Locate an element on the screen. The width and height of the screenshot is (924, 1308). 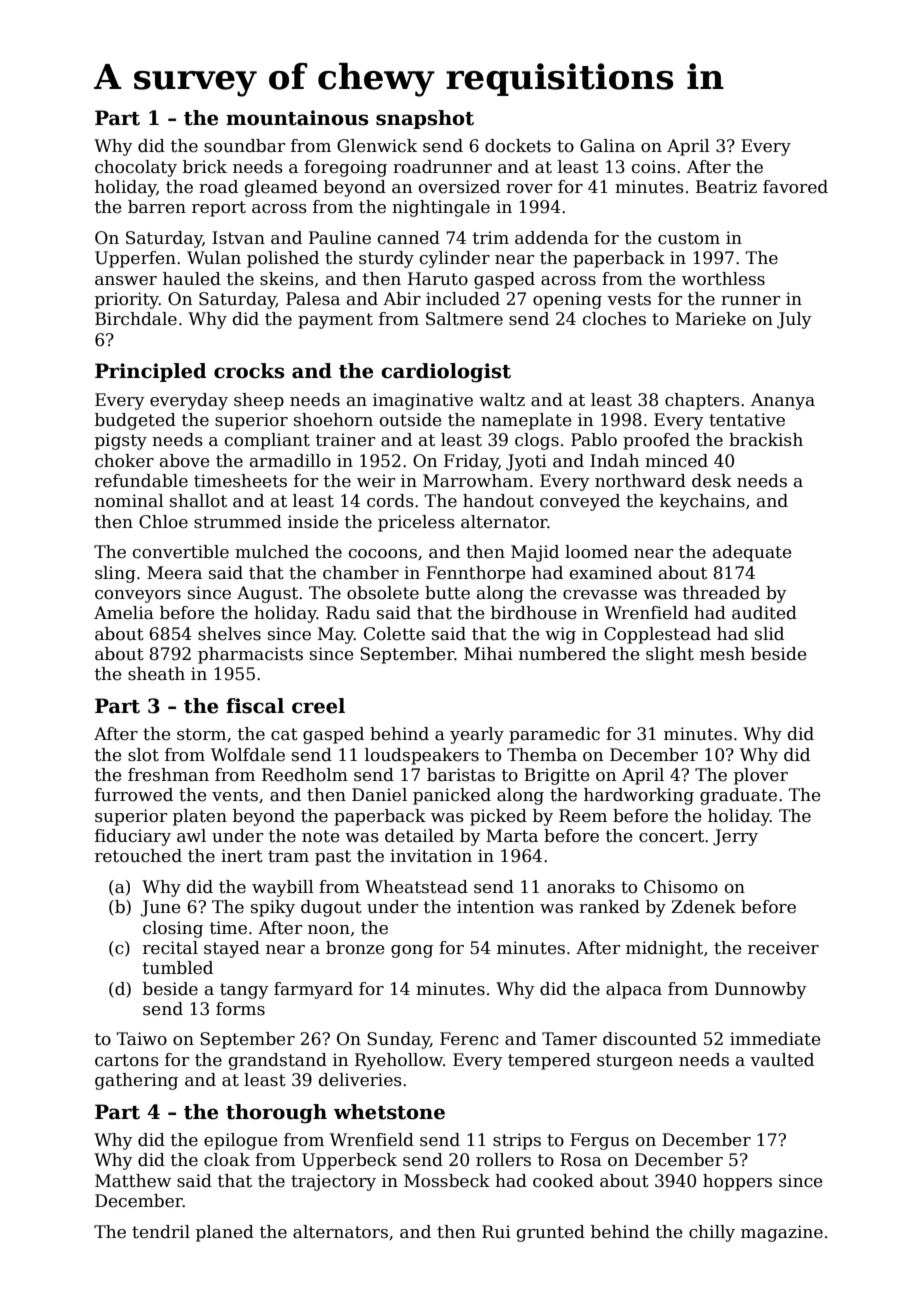
Upperfen is located at coordinates (135, 259).
